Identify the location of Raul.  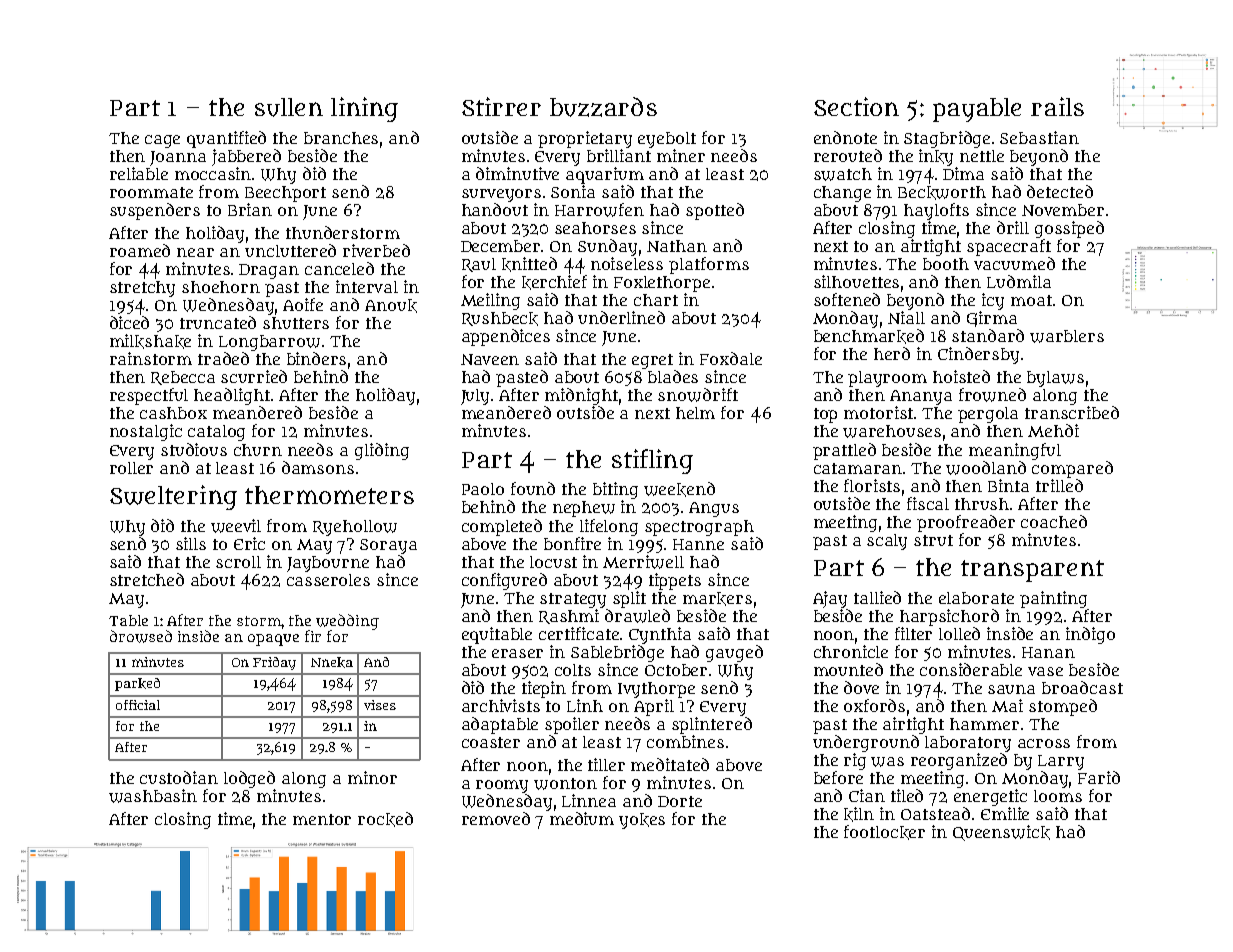
(479, 265).
